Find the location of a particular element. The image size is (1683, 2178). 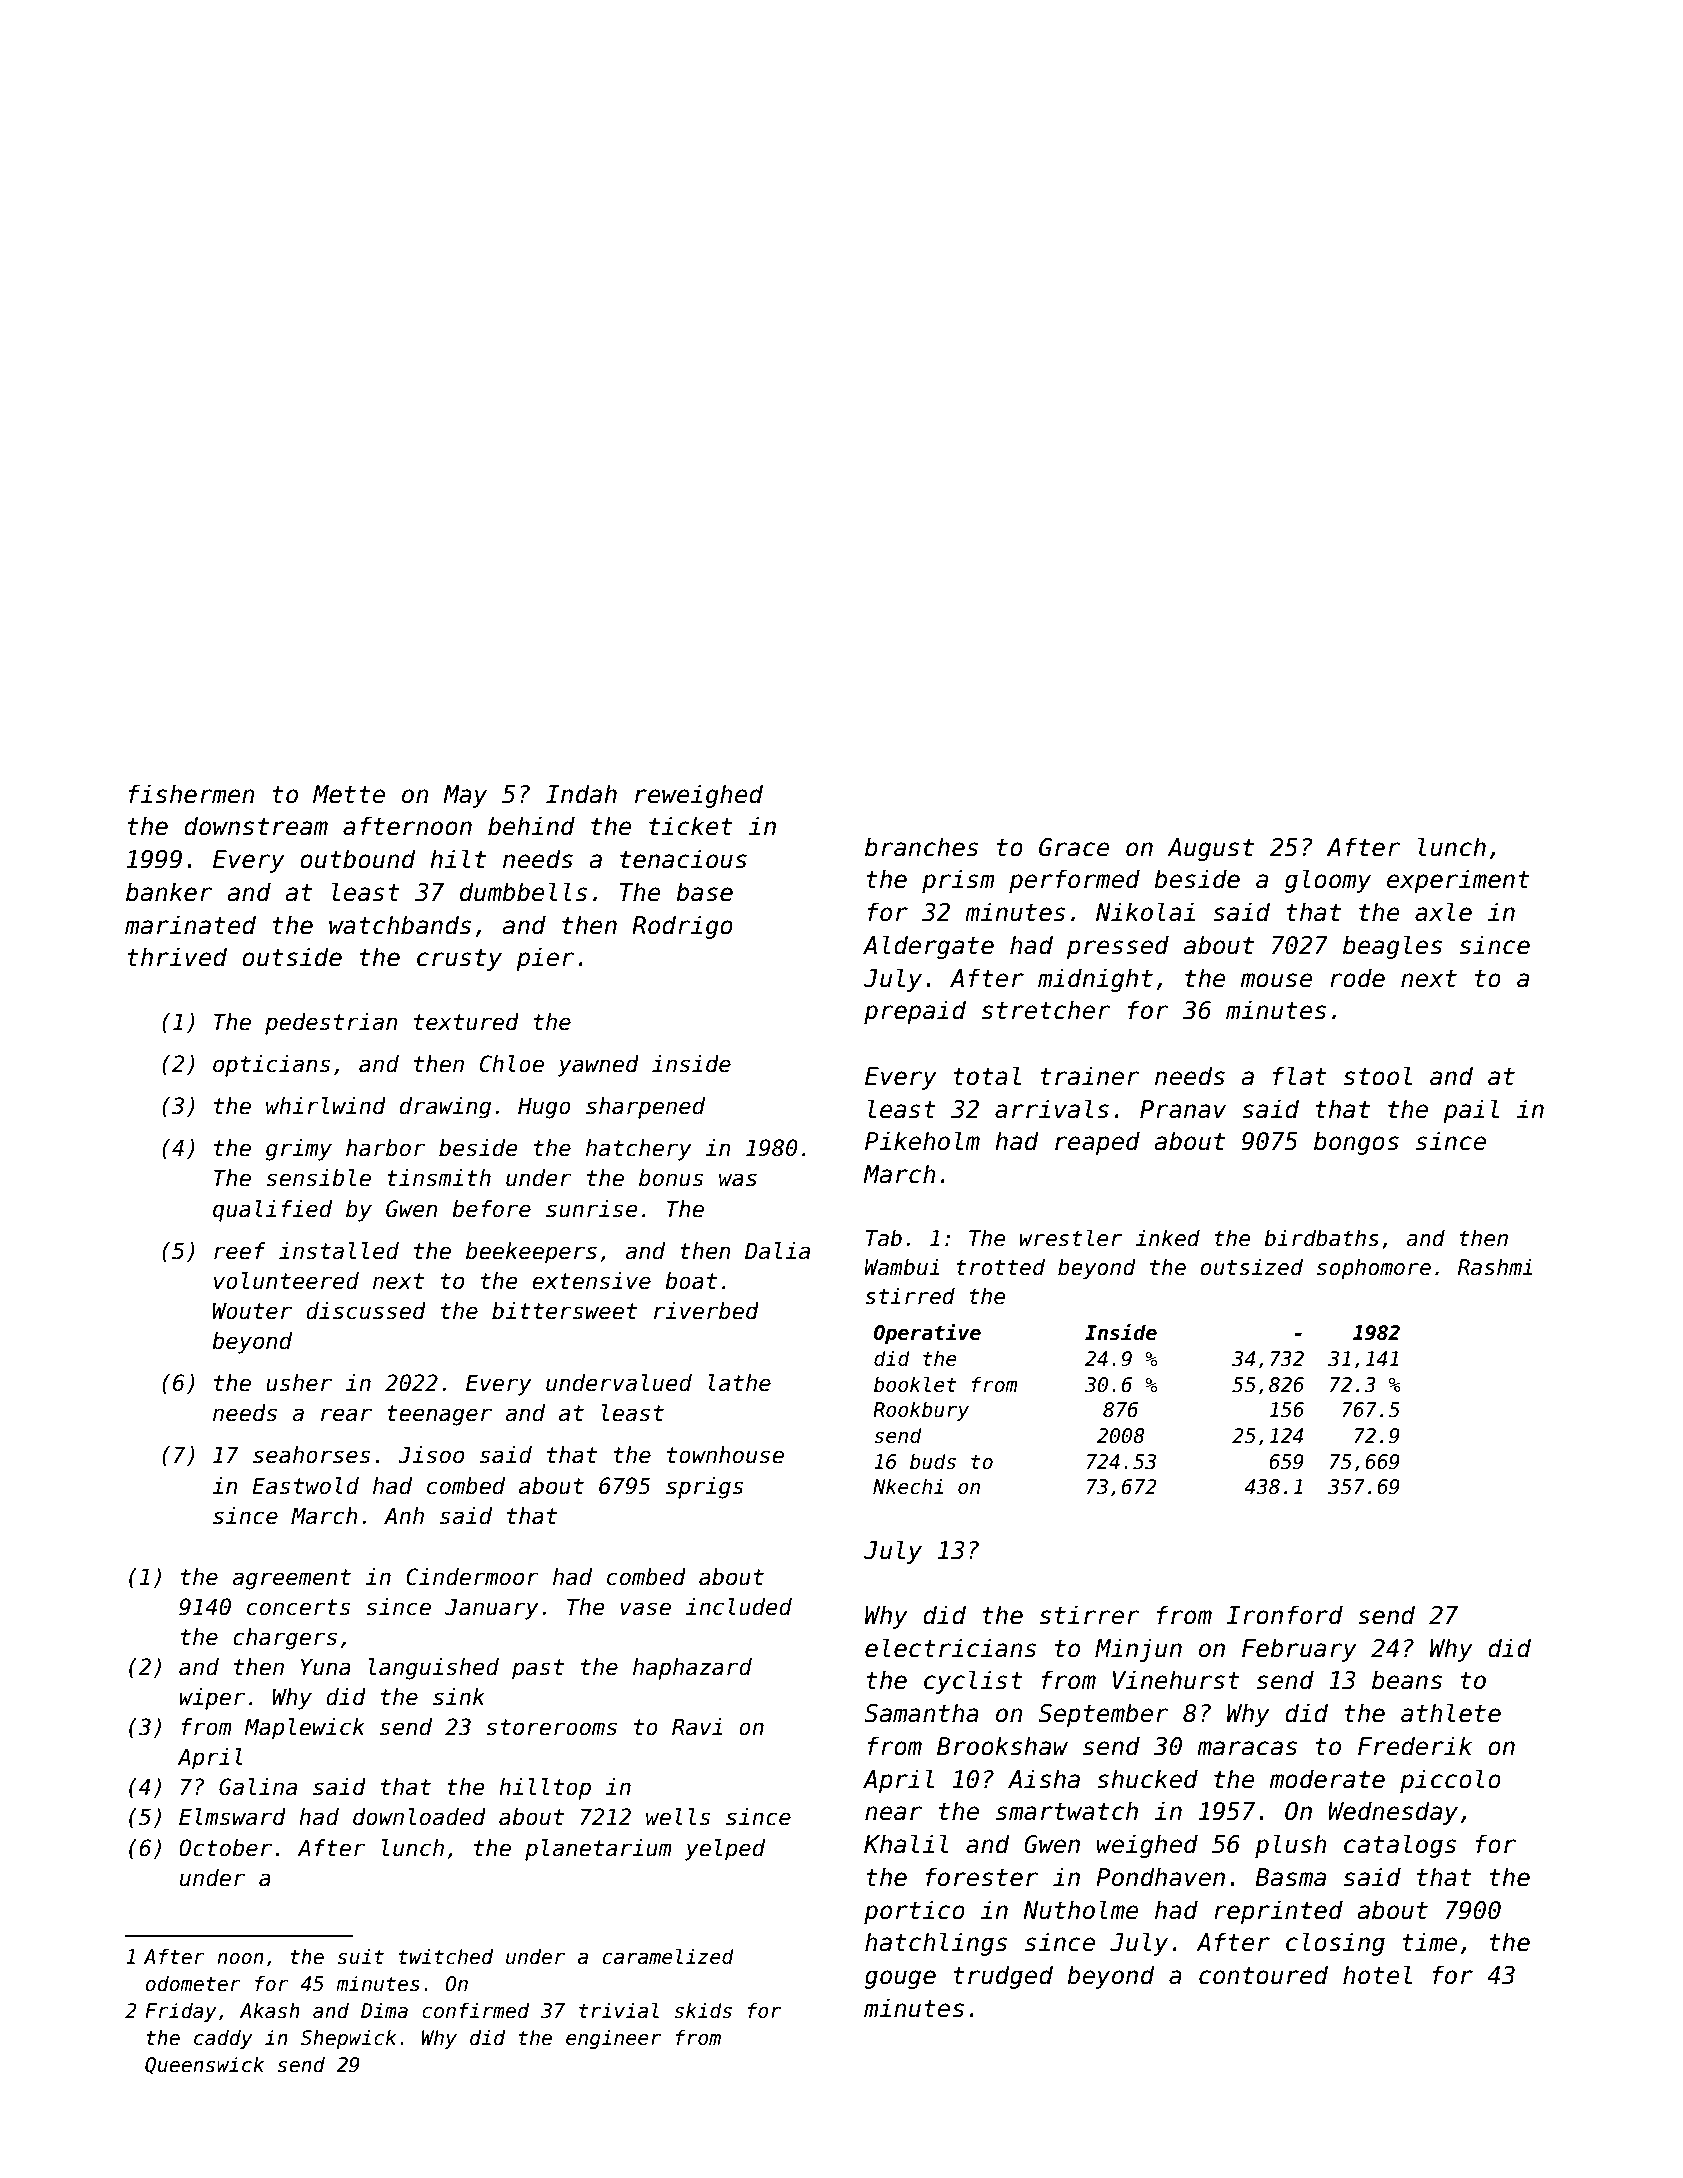

engineer is located at coordinates (613, 2039).
